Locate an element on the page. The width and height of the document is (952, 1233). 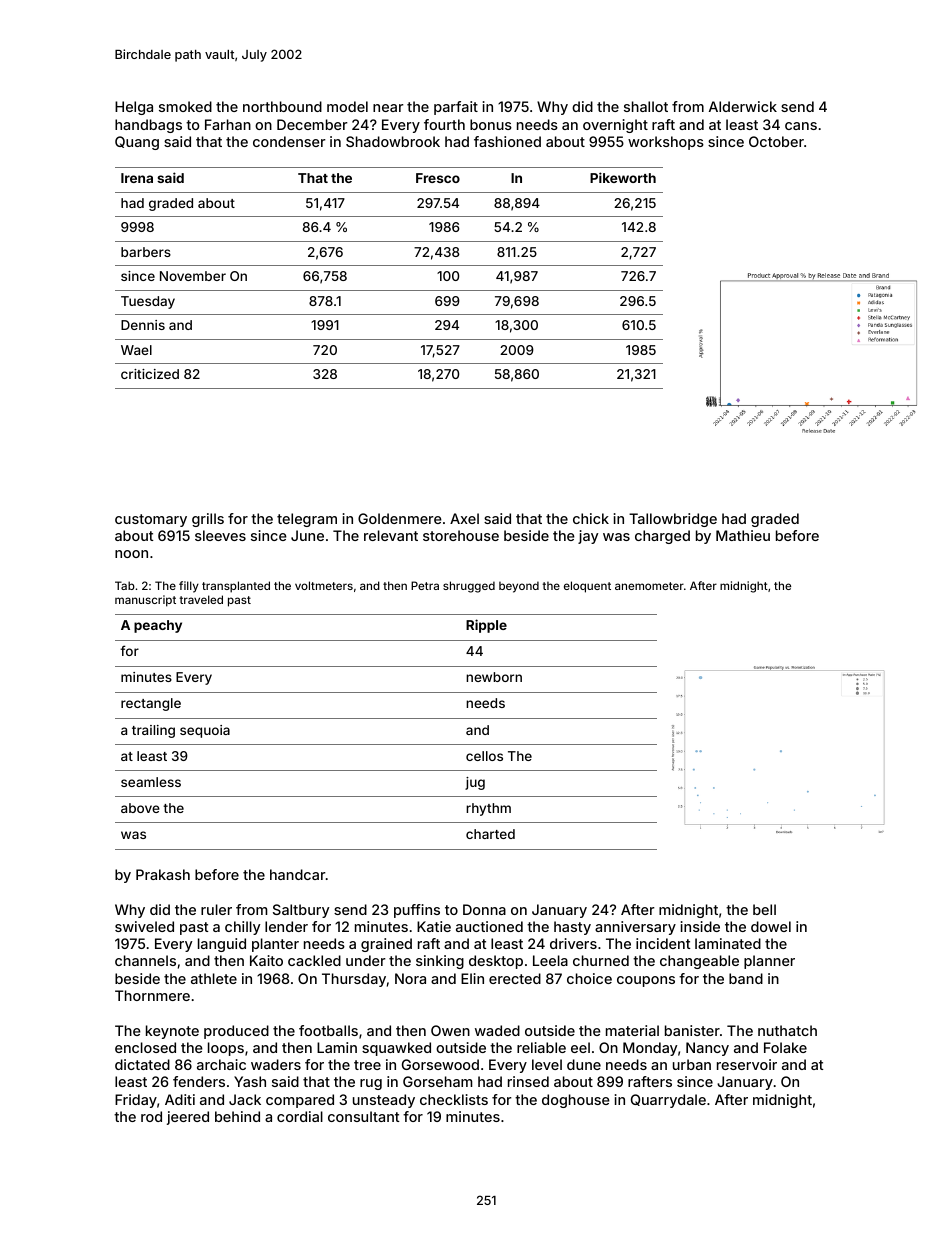
behind is located at coordinates (237, 1116).
